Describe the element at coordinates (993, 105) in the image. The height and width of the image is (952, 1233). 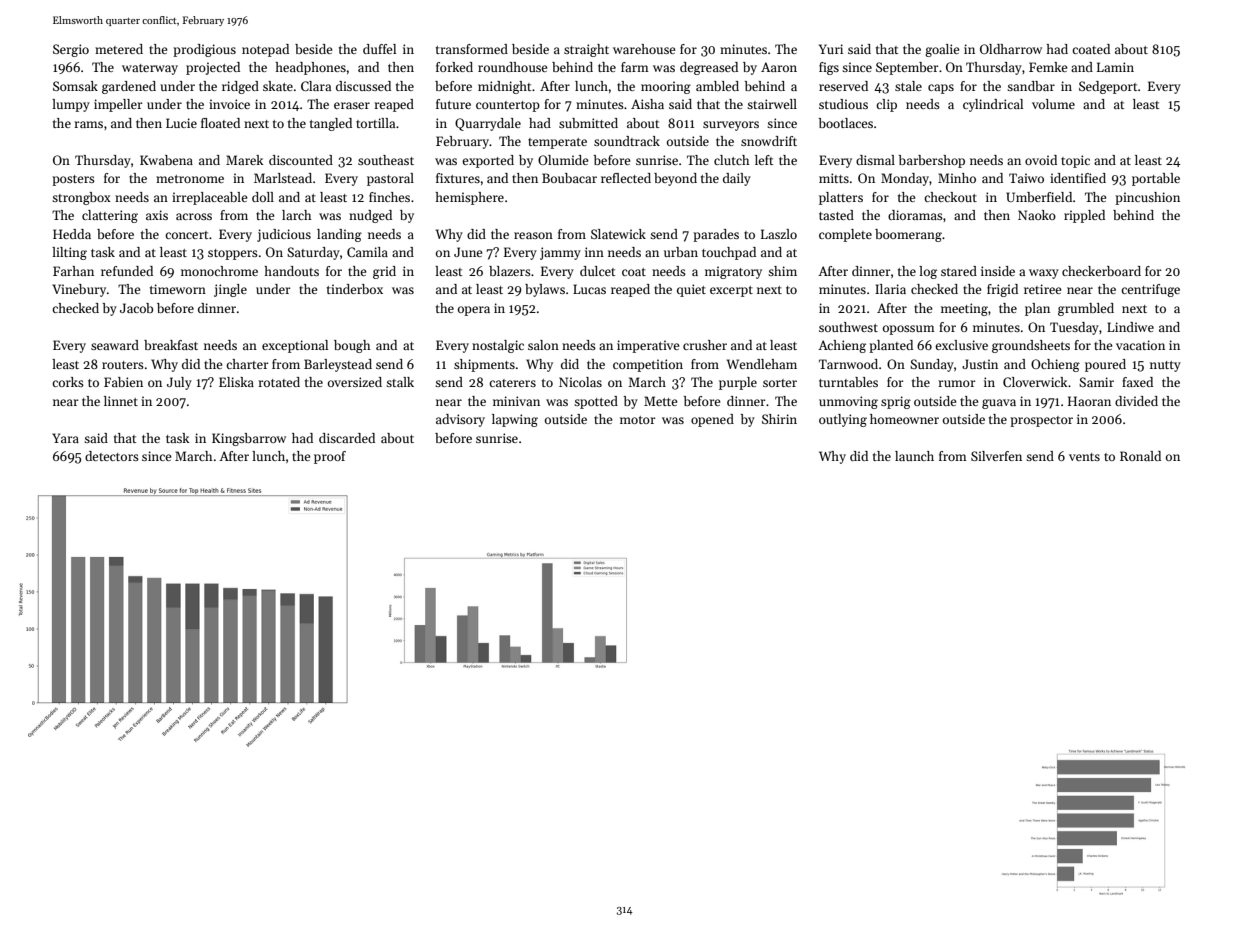
I see `cylindrical` at that location.
